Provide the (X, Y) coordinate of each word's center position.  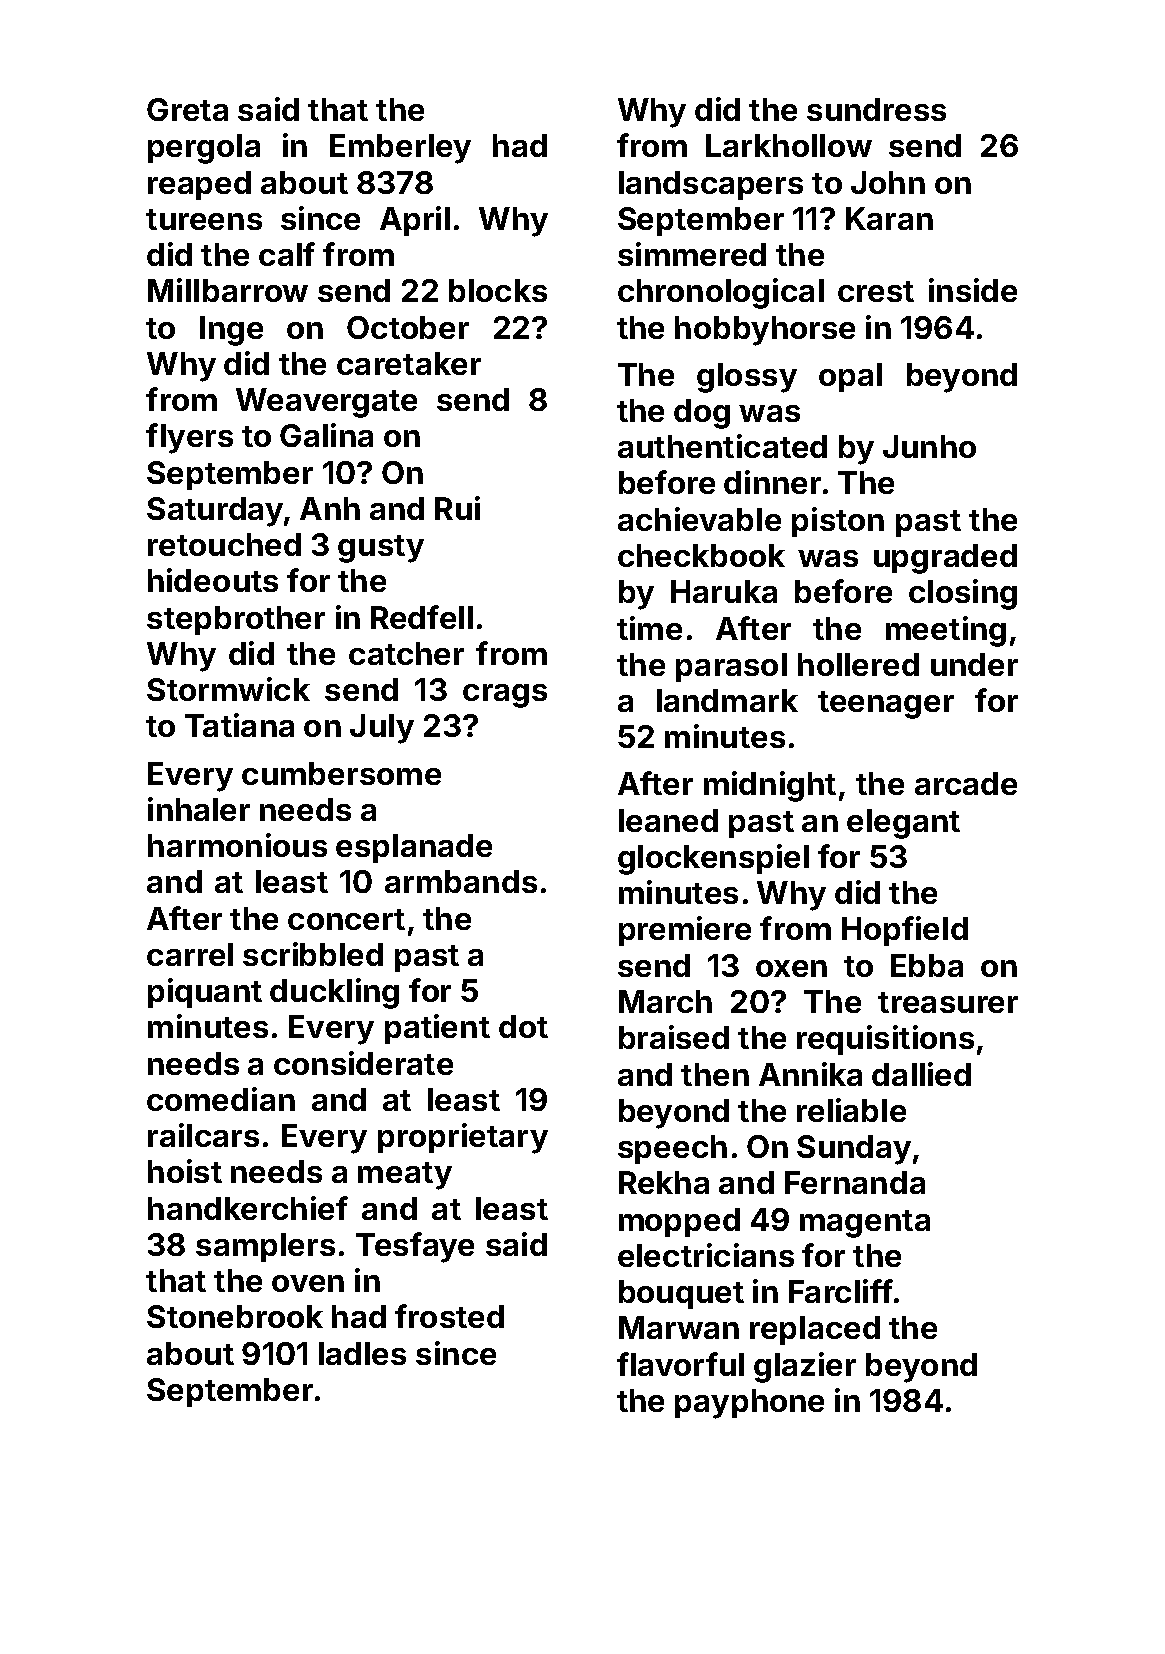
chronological (721, 293)
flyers (189, 438)
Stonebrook (235, 1316)
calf (287, 254)
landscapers (711, 185)
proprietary (463, 1138)
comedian (221, 1099)
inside (973, 290)
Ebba (927, 965)
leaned (668, 820)
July (382, 729)
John (888, 182)
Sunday (854, 1150)
